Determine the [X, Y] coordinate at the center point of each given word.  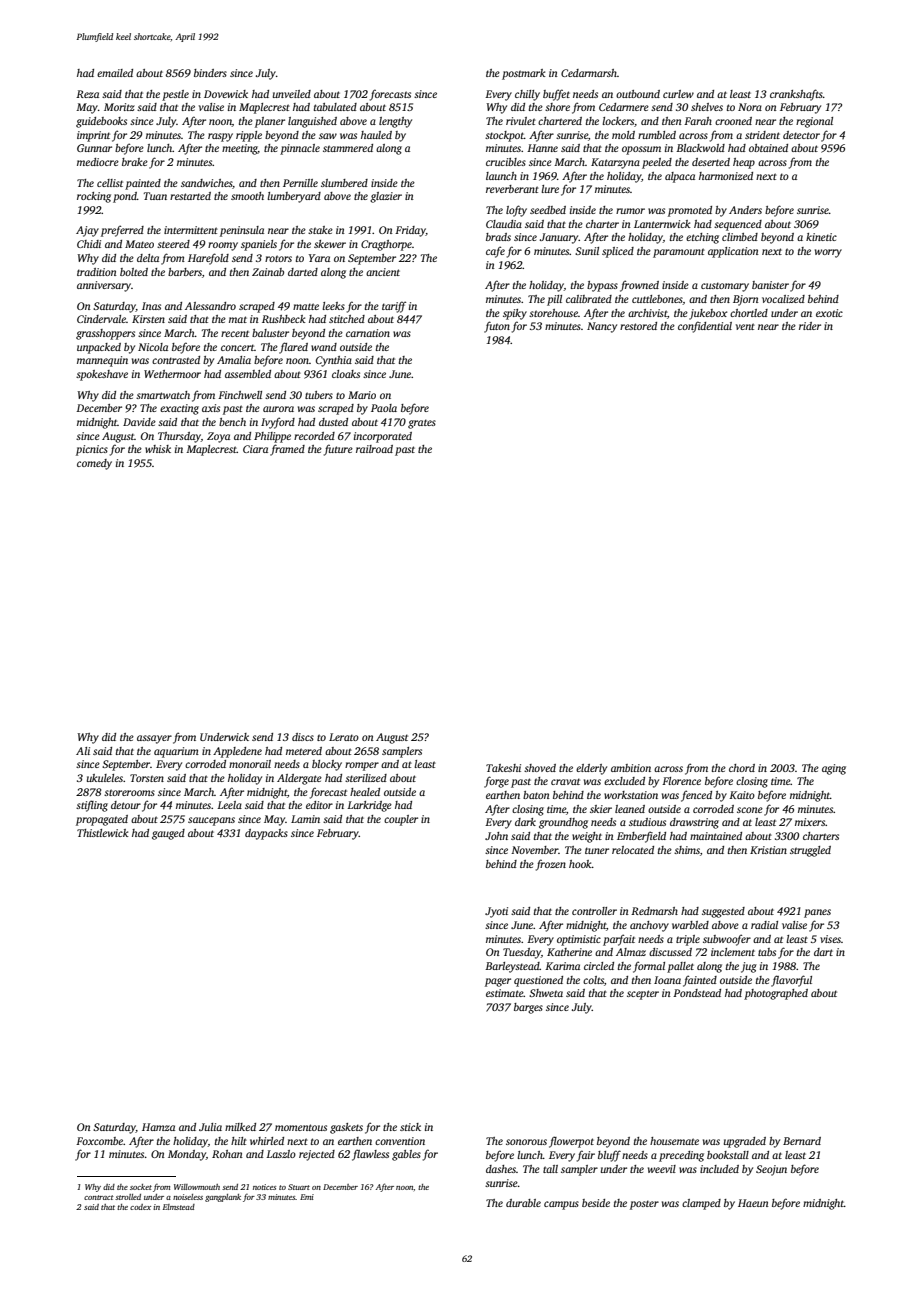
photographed [776, 994]
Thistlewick [103, 833]
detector [801, 135]
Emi [307, 1197]
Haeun [753, 1203]
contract [99, 1197]
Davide [139, 422]
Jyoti [496, 912]
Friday [410, 231]
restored [638, 326]
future [338, 450]
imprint [93, 136]
